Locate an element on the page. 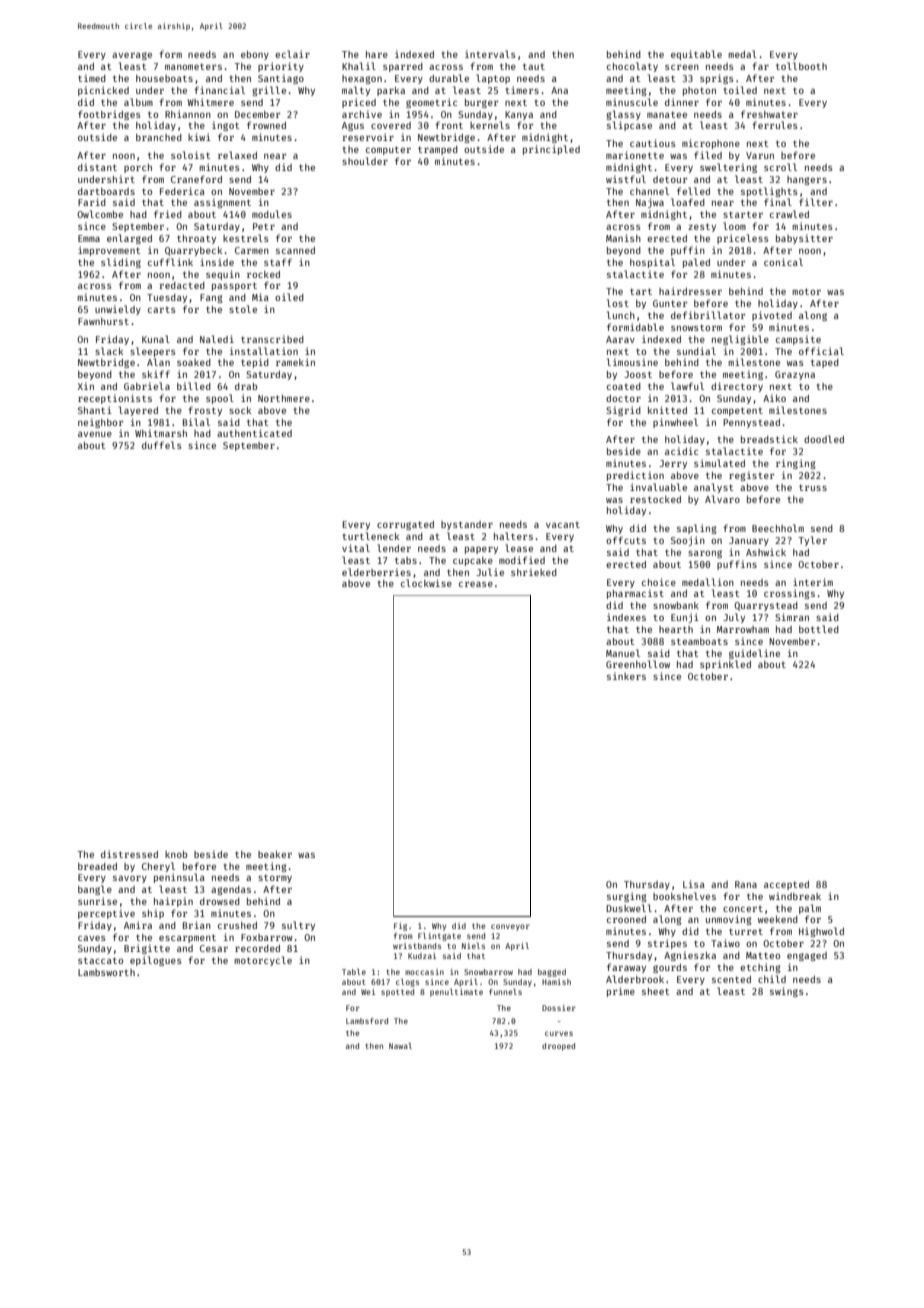  conveyor is located at coordinates (510, 927).
